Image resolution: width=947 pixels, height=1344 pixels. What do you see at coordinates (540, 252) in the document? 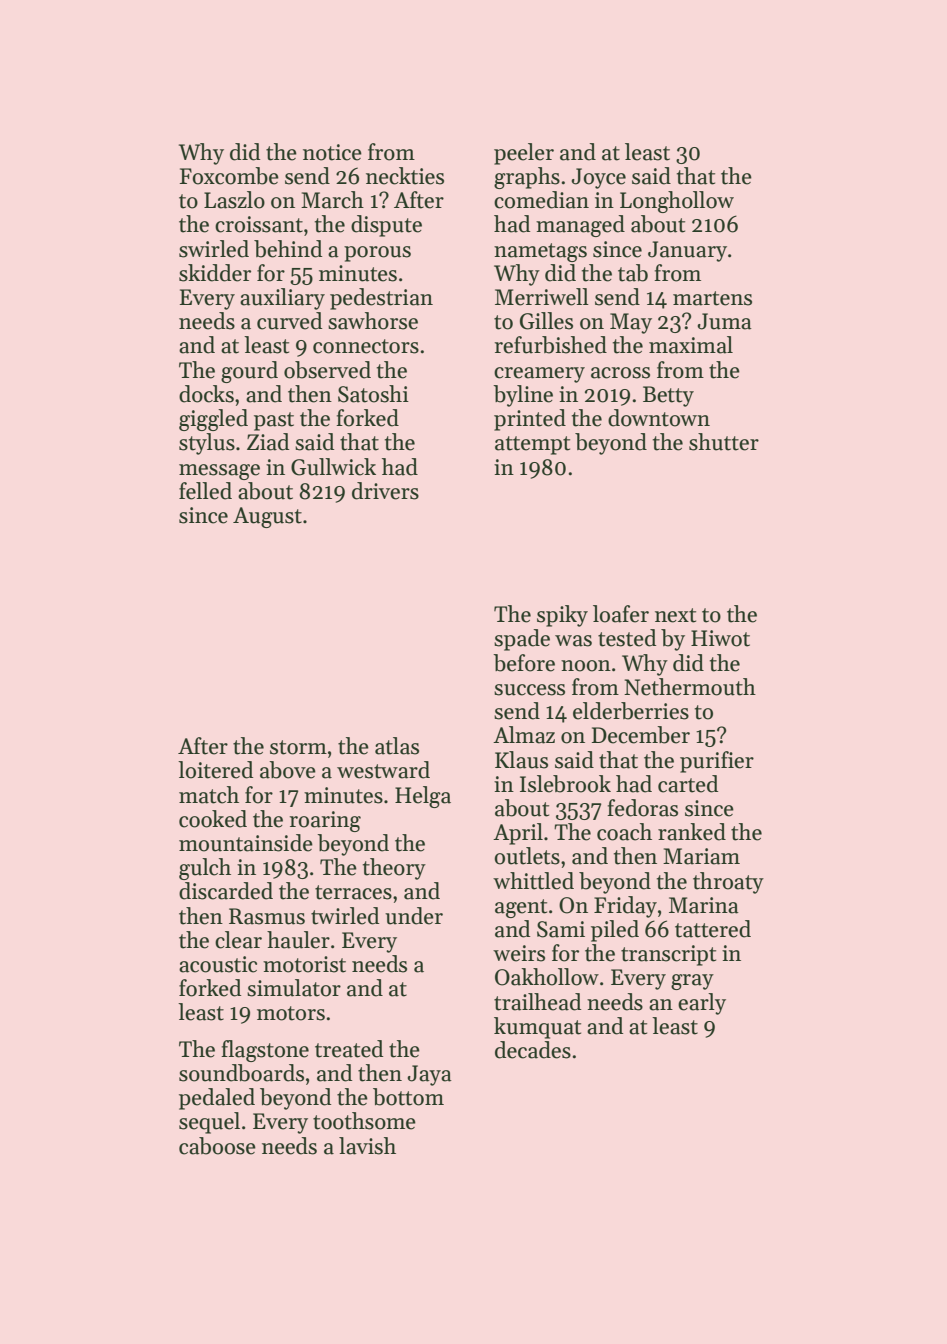
I see `nametags` at bounding box center [540, 252].
